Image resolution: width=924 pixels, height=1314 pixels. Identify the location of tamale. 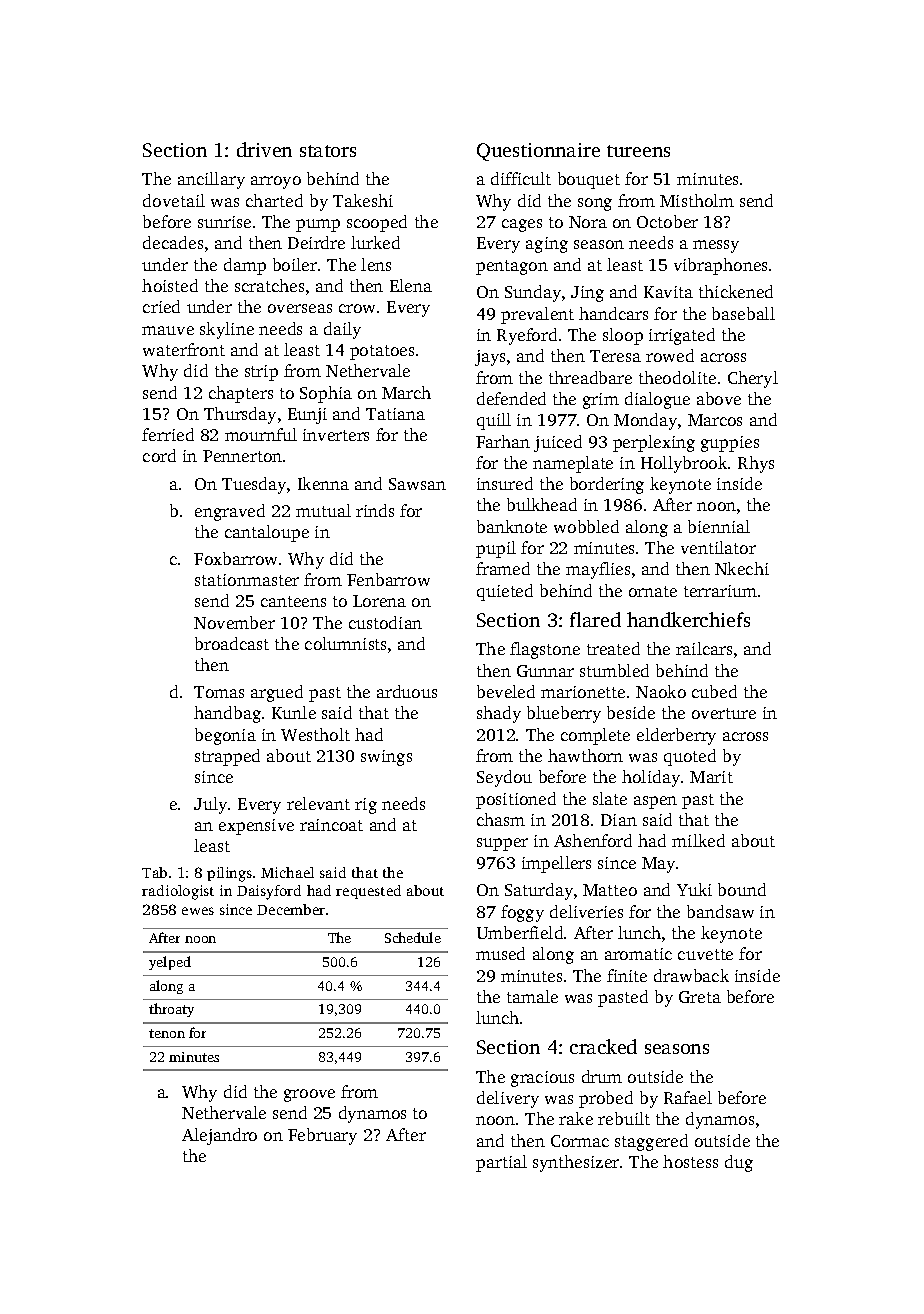
(532, 996).
